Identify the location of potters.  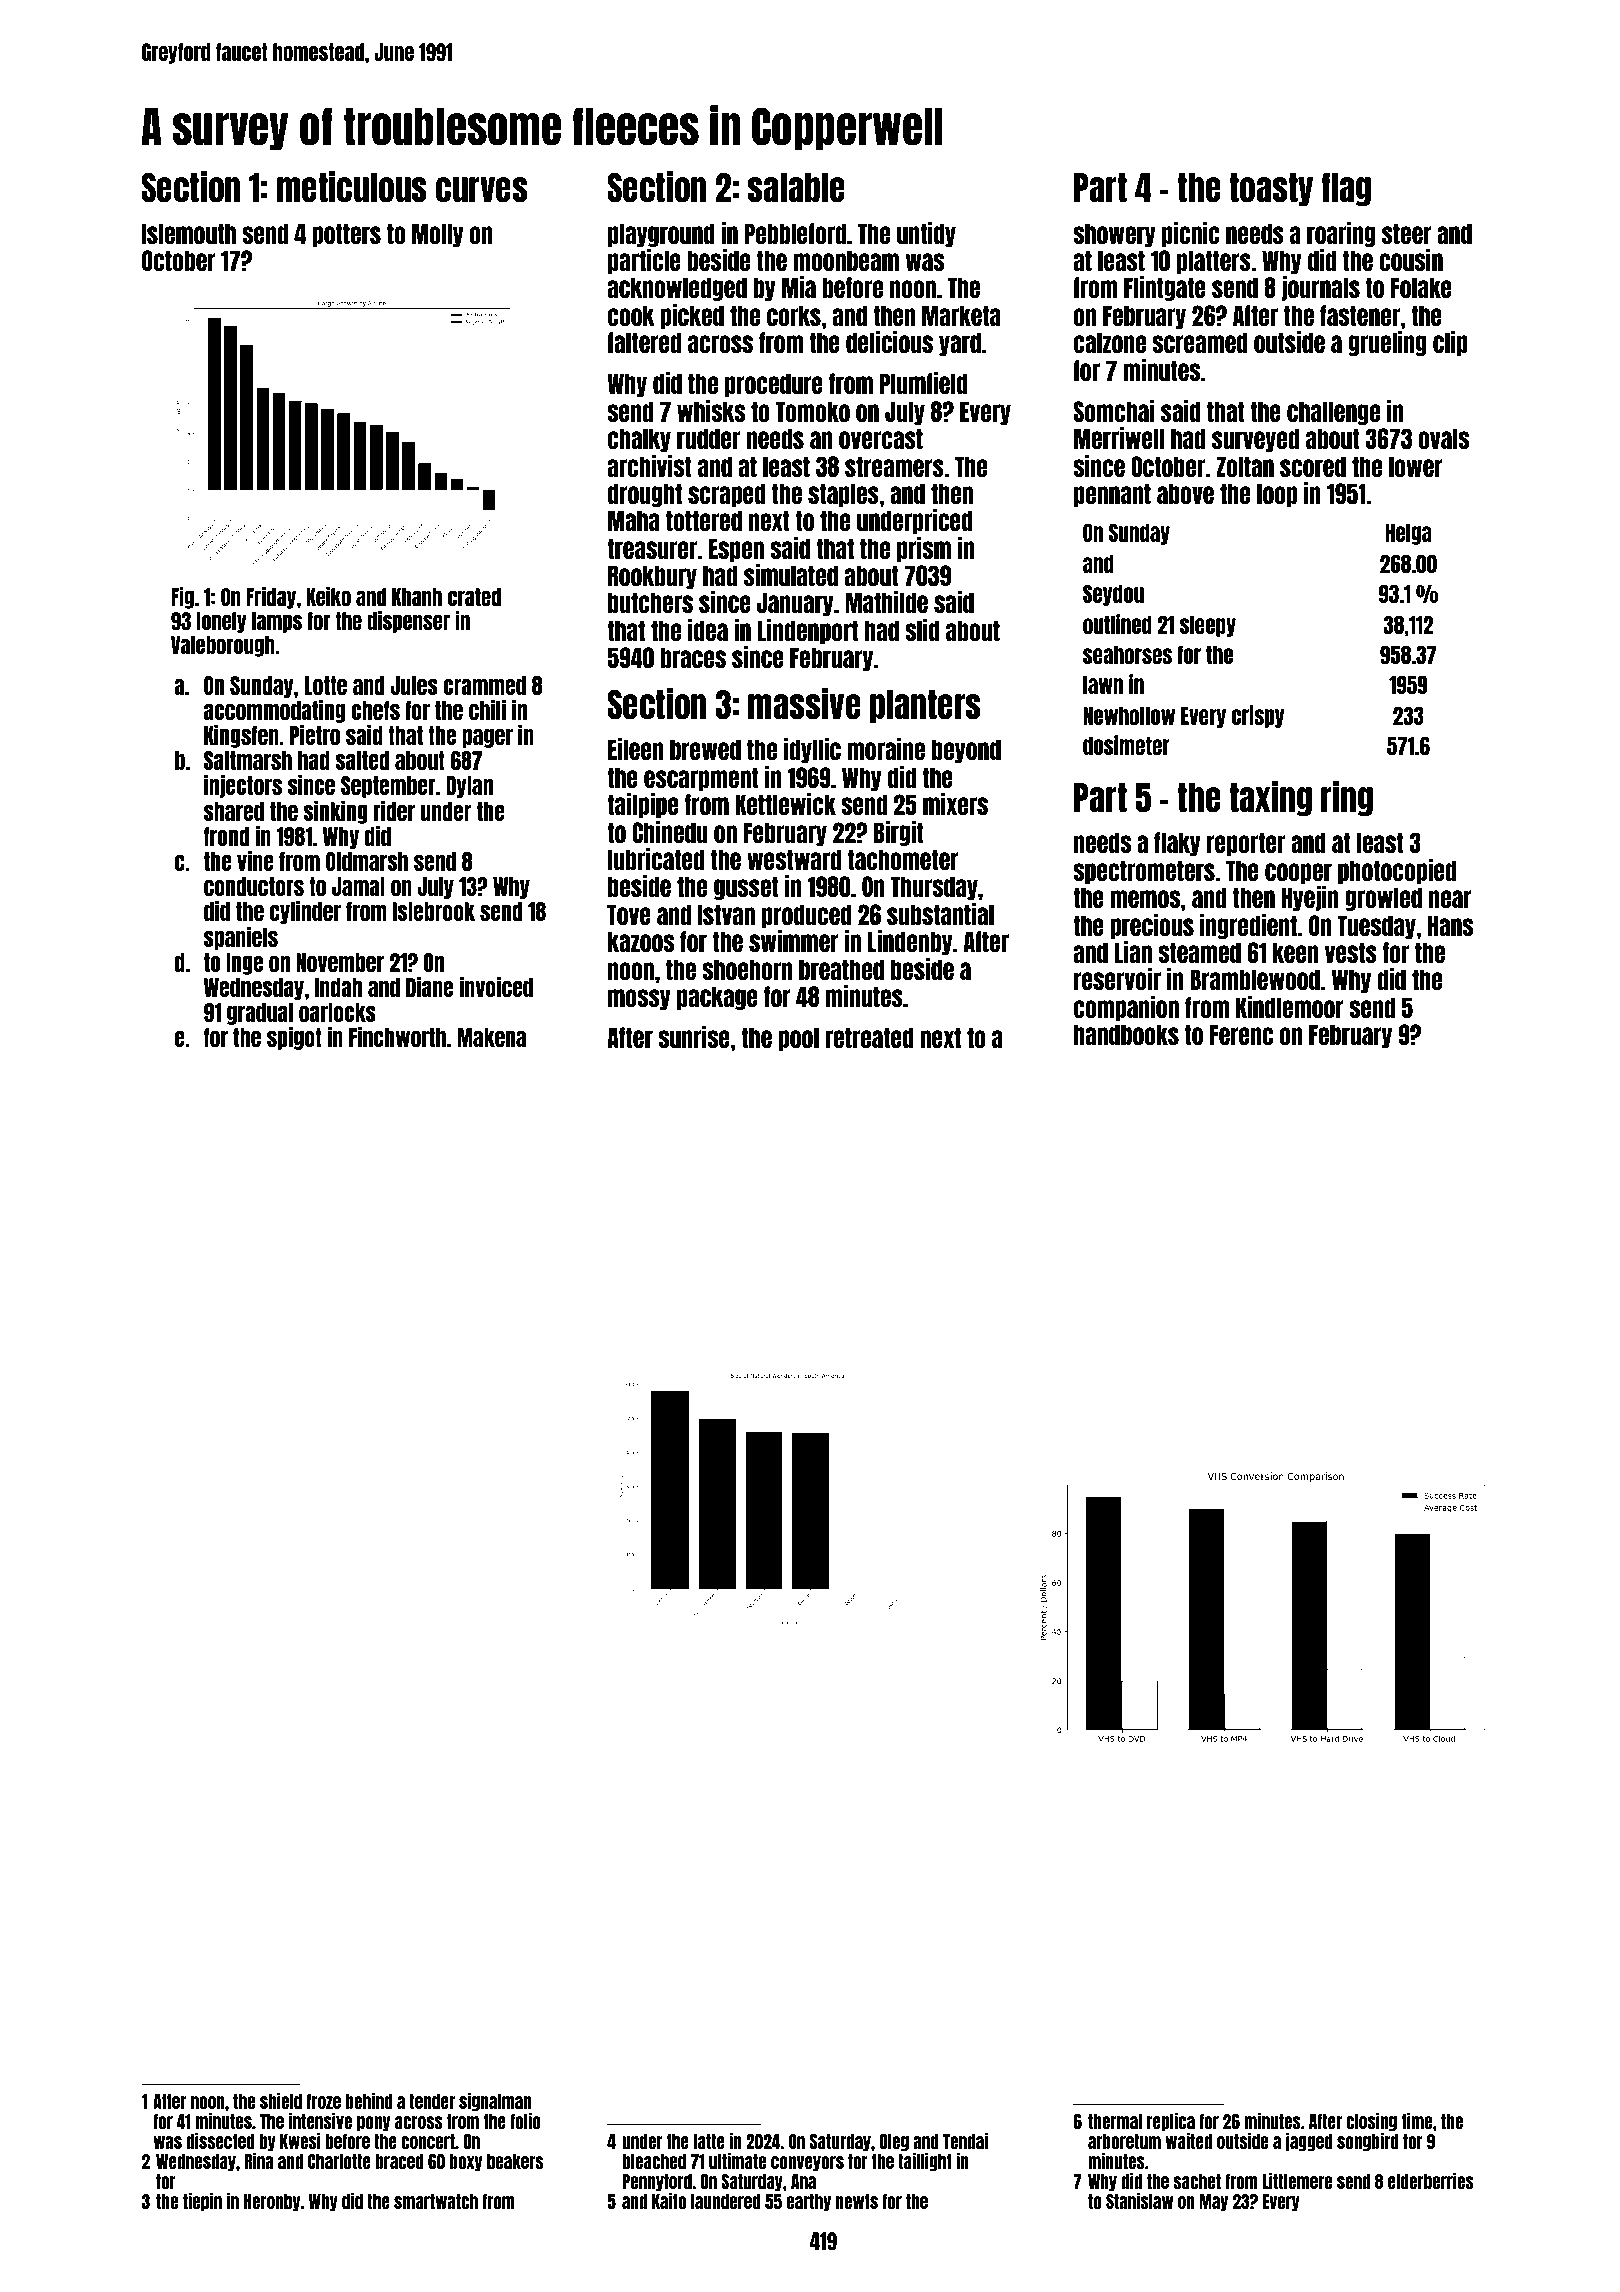
(346, 235).
